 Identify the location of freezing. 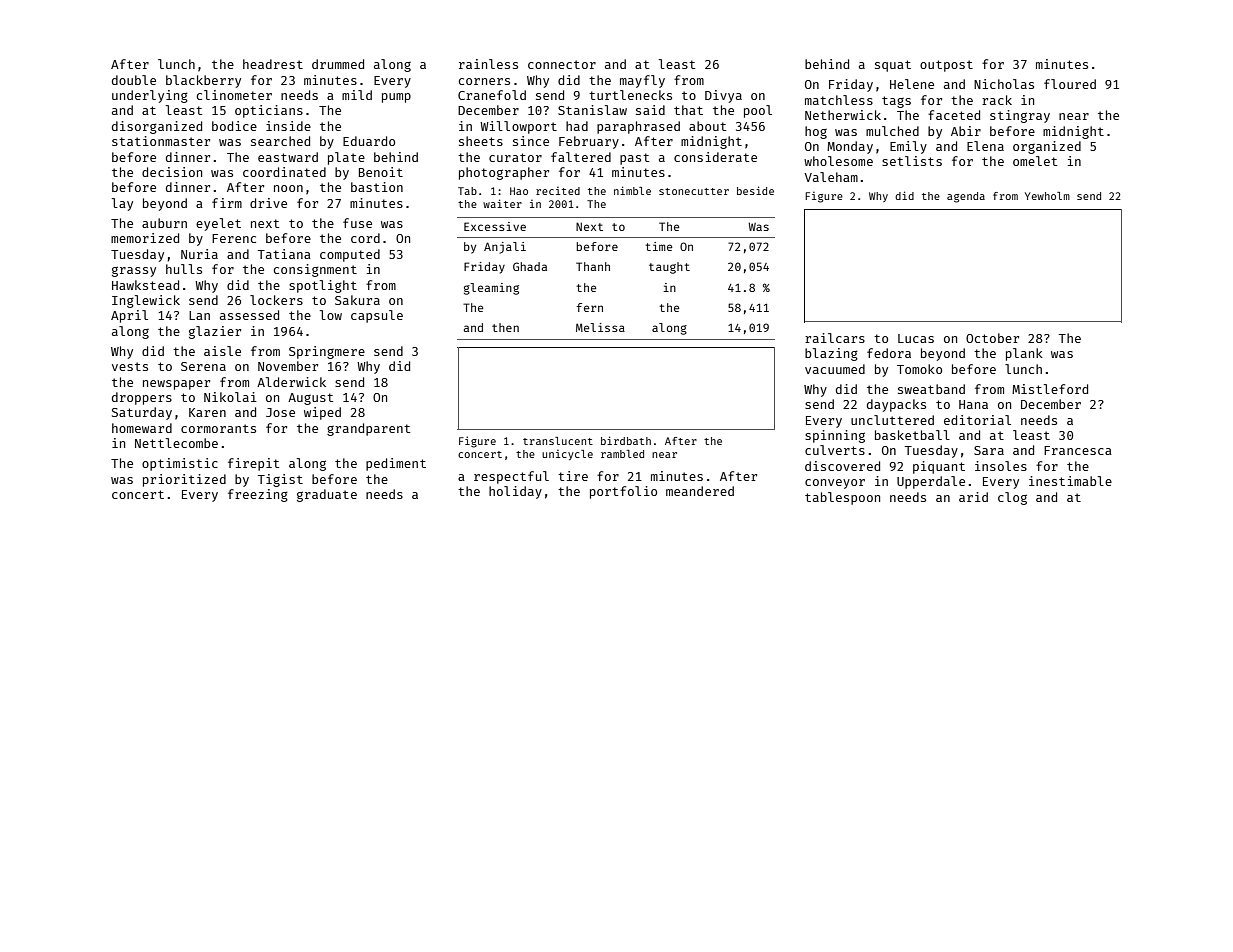
(258, 495).
